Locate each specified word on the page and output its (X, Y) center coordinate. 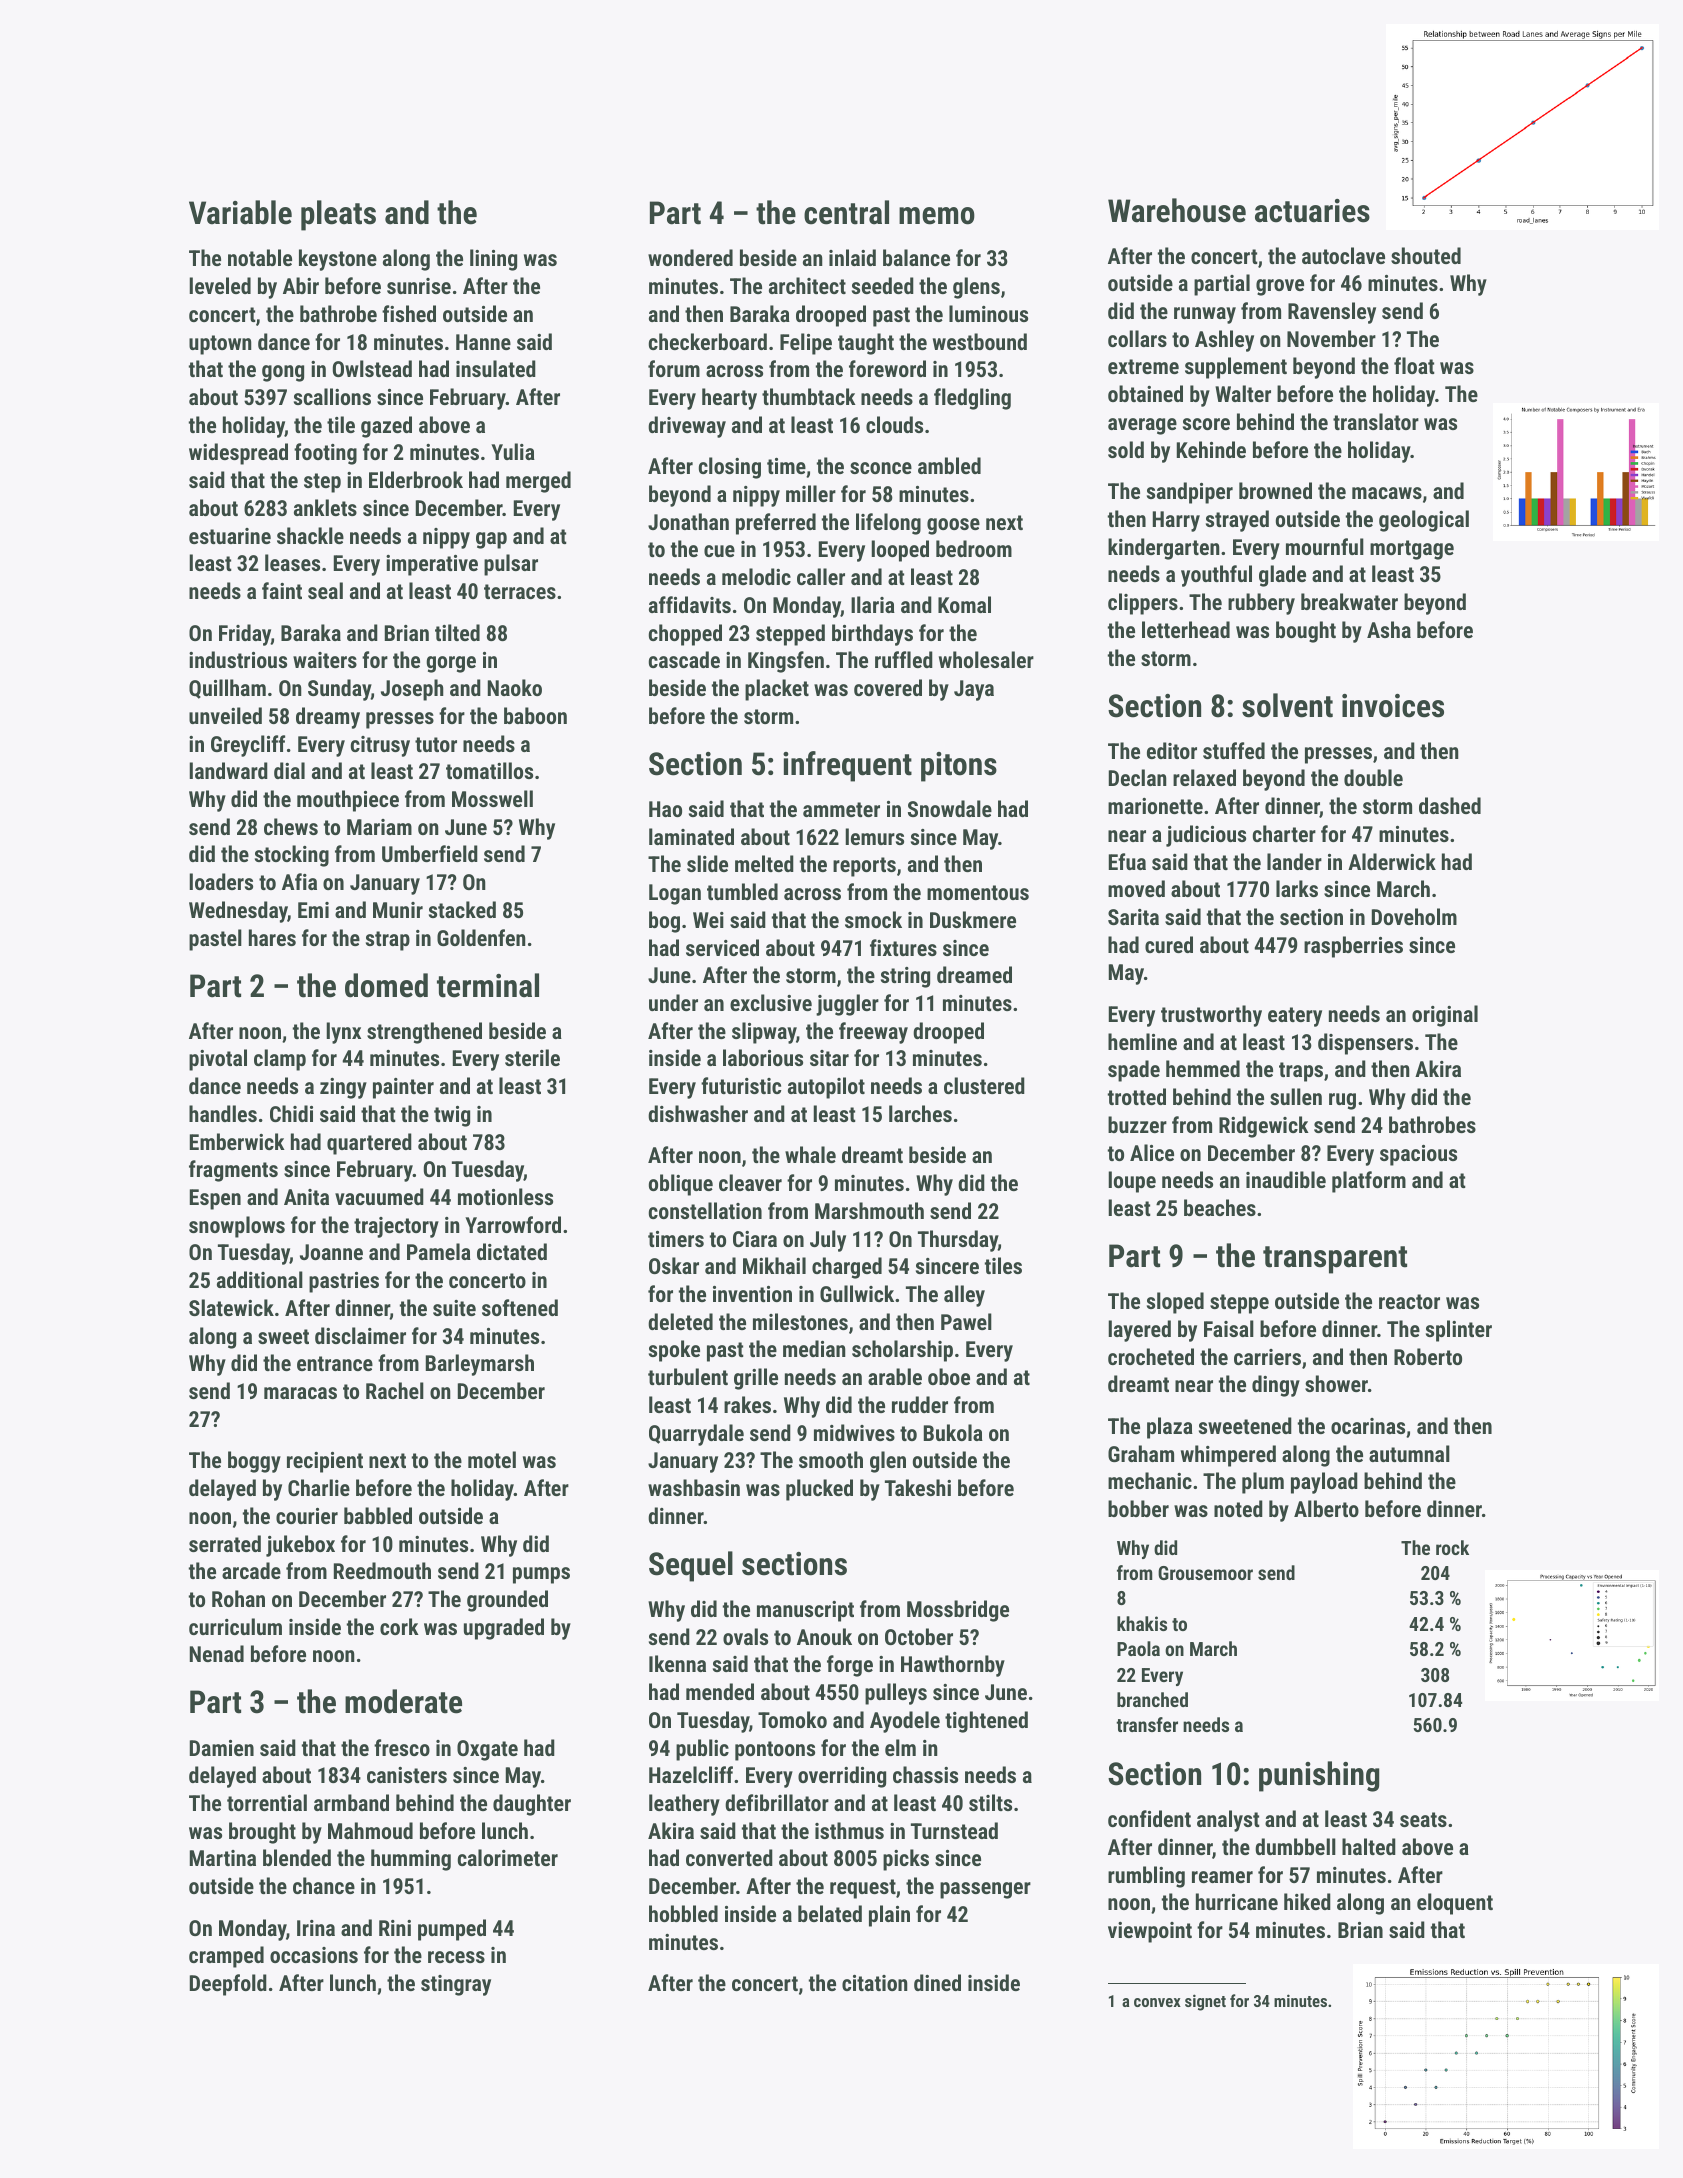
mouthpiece (348, 801)
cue (719, 551)
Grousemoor (1205, 1573)
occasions (314, 1955)
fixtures (903, 947)
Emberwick (237, 1141)
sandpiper (1190, 493)
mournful (1325, 546)
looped (900, 551)
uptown (220, 345)
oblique (681, 1185)
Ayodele (905, 1722)
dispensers (1365, 1044)
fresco (402, 1747)
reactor (1409, 1301)
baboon (535, 715)
